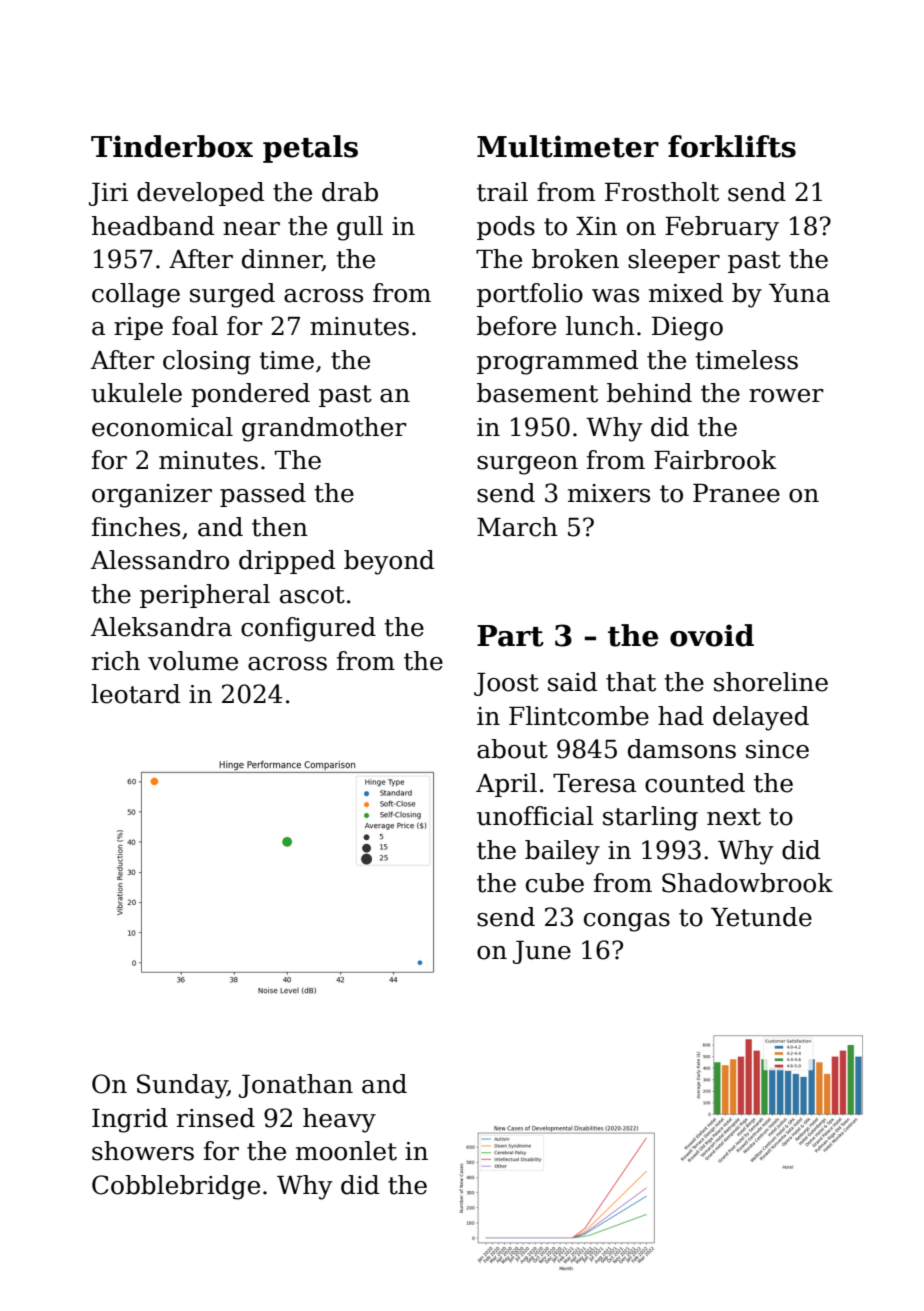 Image resolution: width=924 pixels, height=1311 pixels. What do you see at coordinates (216, 1118) in the image?
I see `rinsed` at bounding box center [216, 1118].
